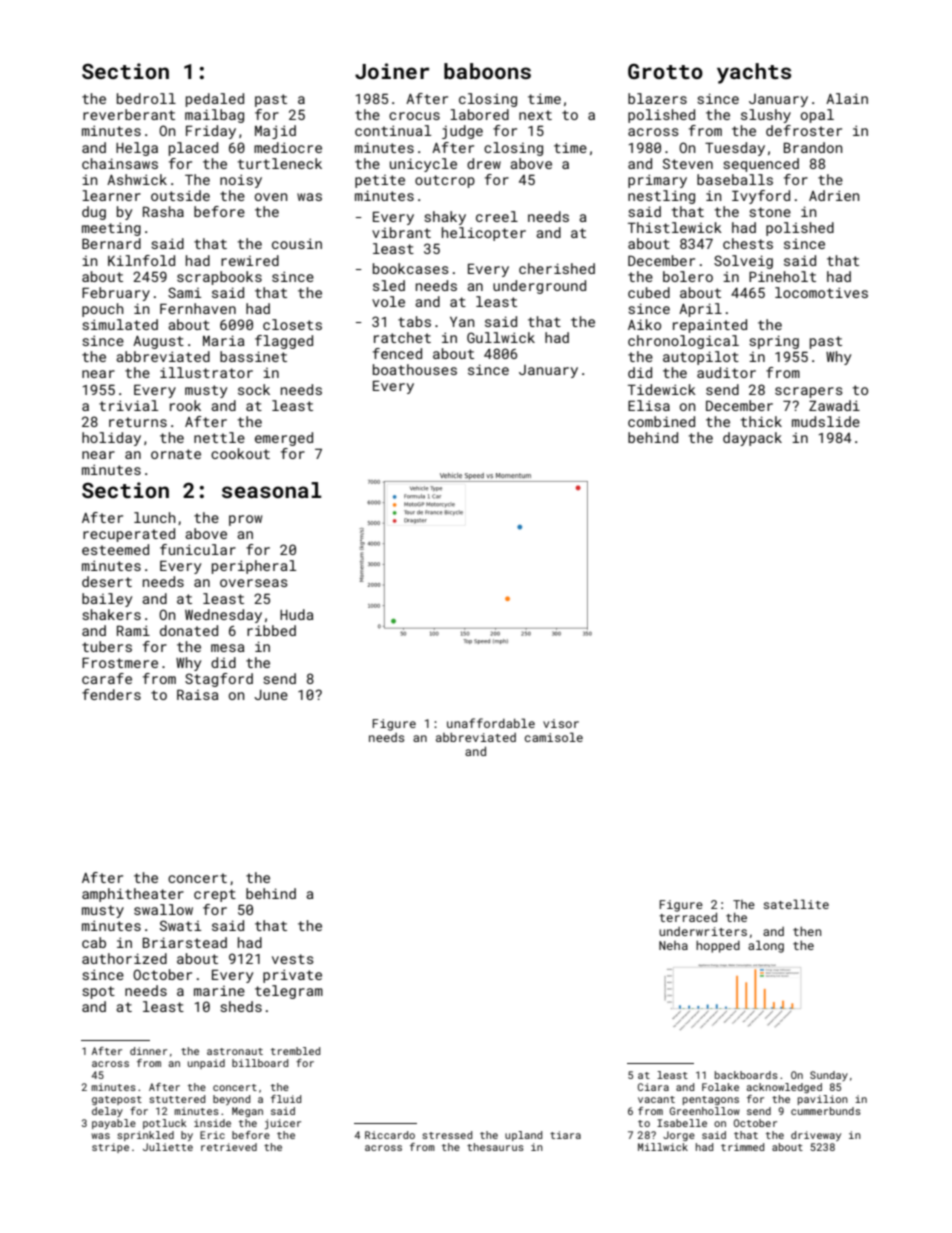 The image size is (952, 1233). I want to click on thick, so click(761, 421).
